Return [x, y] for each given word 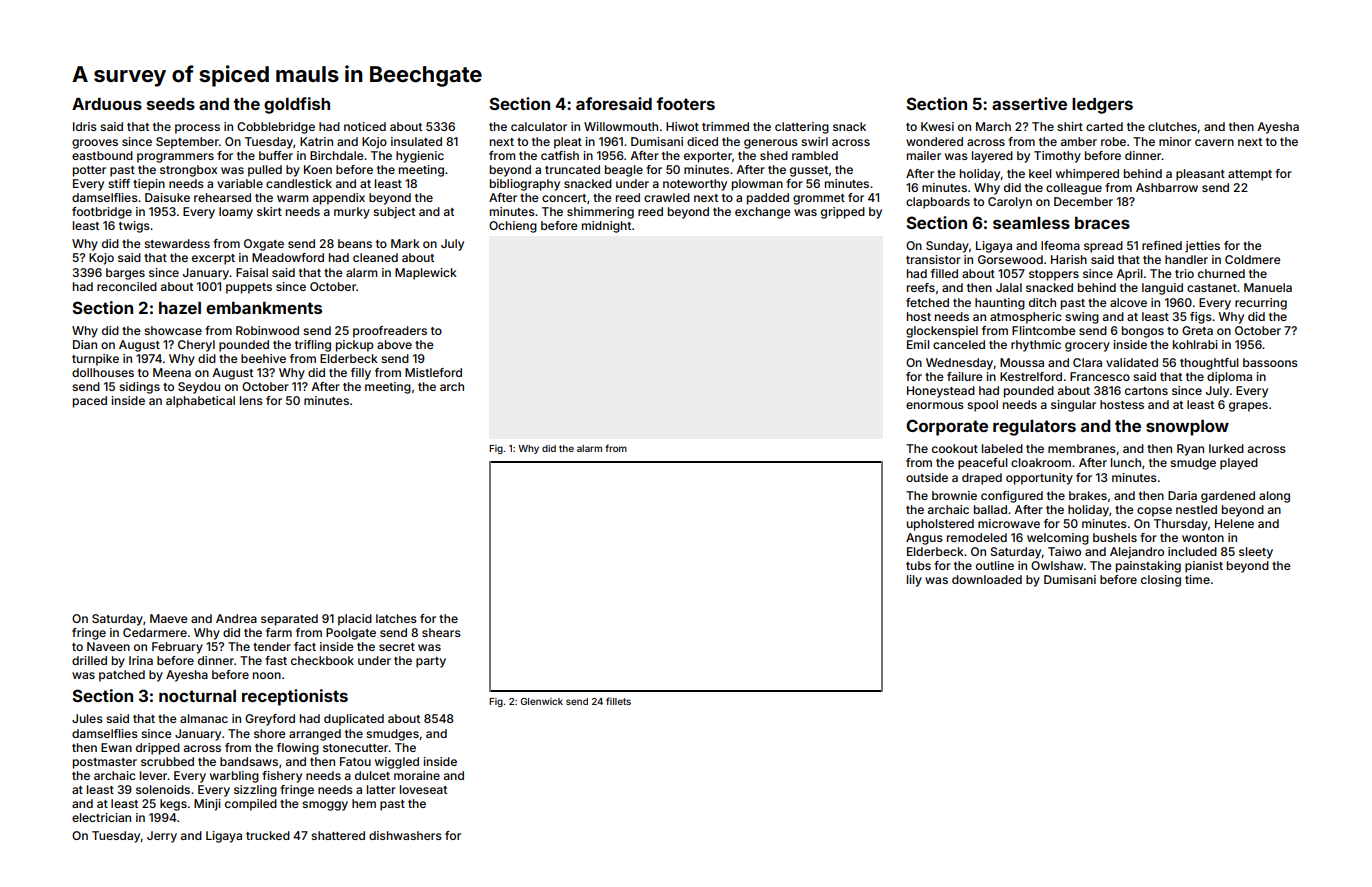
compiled [251, 805]
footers [685, 103]
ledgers [1102, 106]
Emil [918, 344]
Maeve [169, 618]
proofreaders [390, 332]
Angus [924, 539]
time [1197, 579]
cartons [1146, 391]
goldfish [297, 105]
